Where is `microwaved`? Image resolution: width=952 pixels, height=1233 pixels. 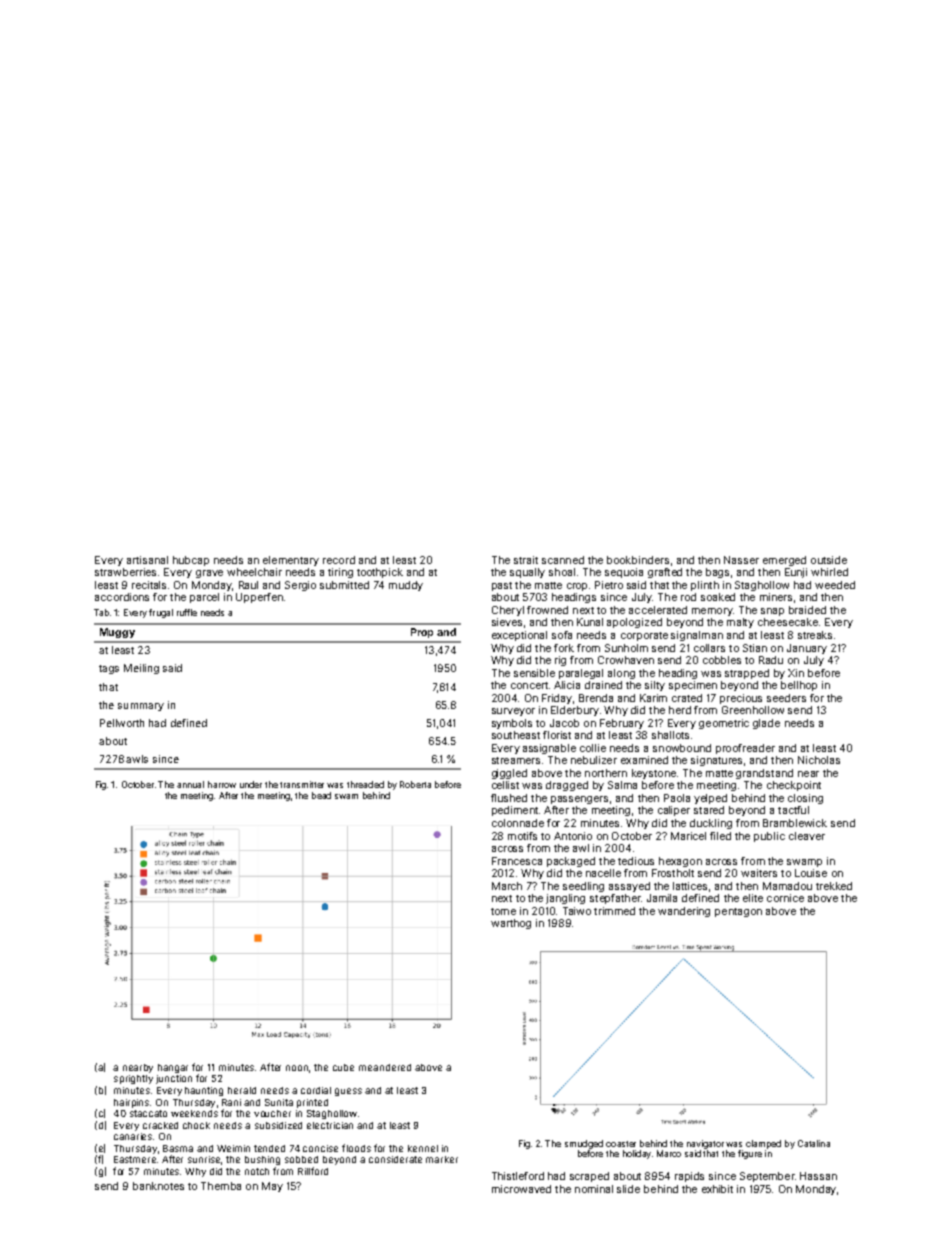
microwaved is located at coordinates (521, 1189).
